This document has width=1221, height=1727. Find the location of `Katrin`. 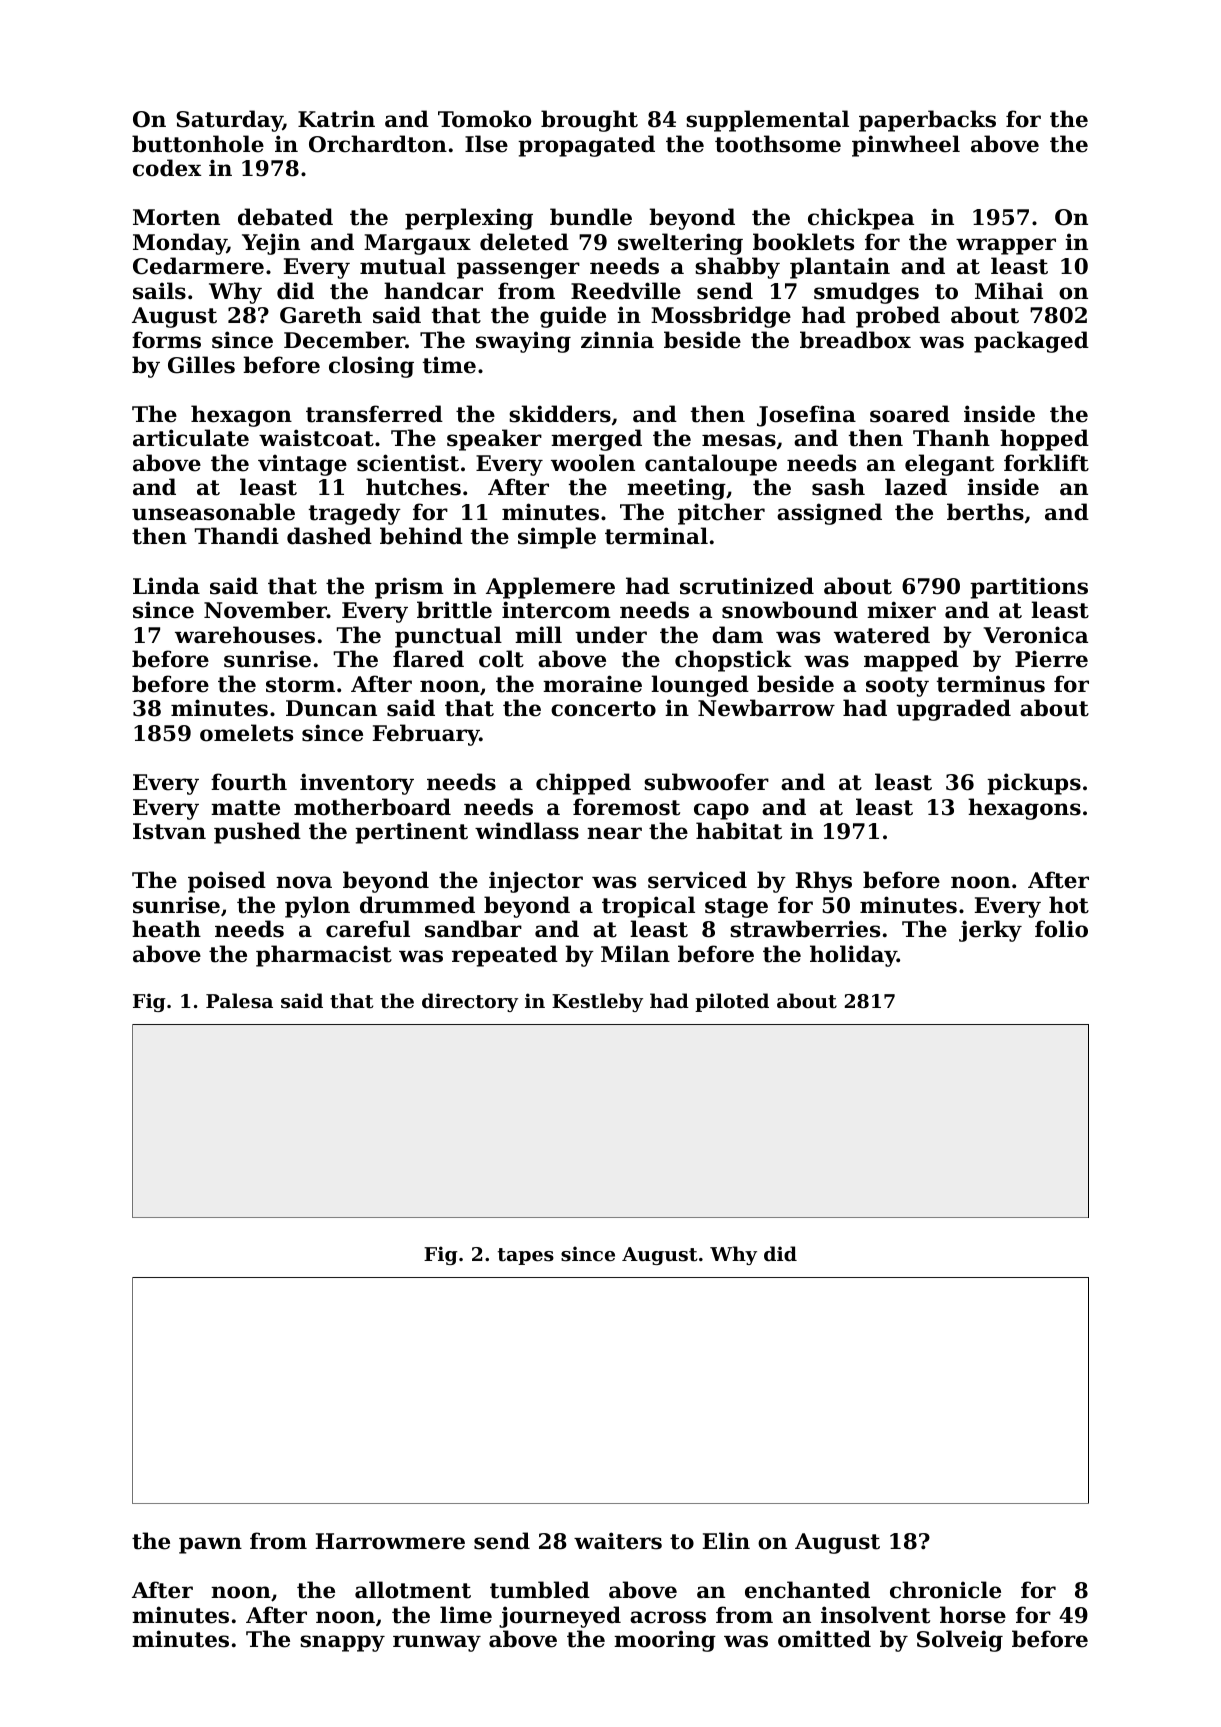

Katrin is located at coordinates (336, 119).
